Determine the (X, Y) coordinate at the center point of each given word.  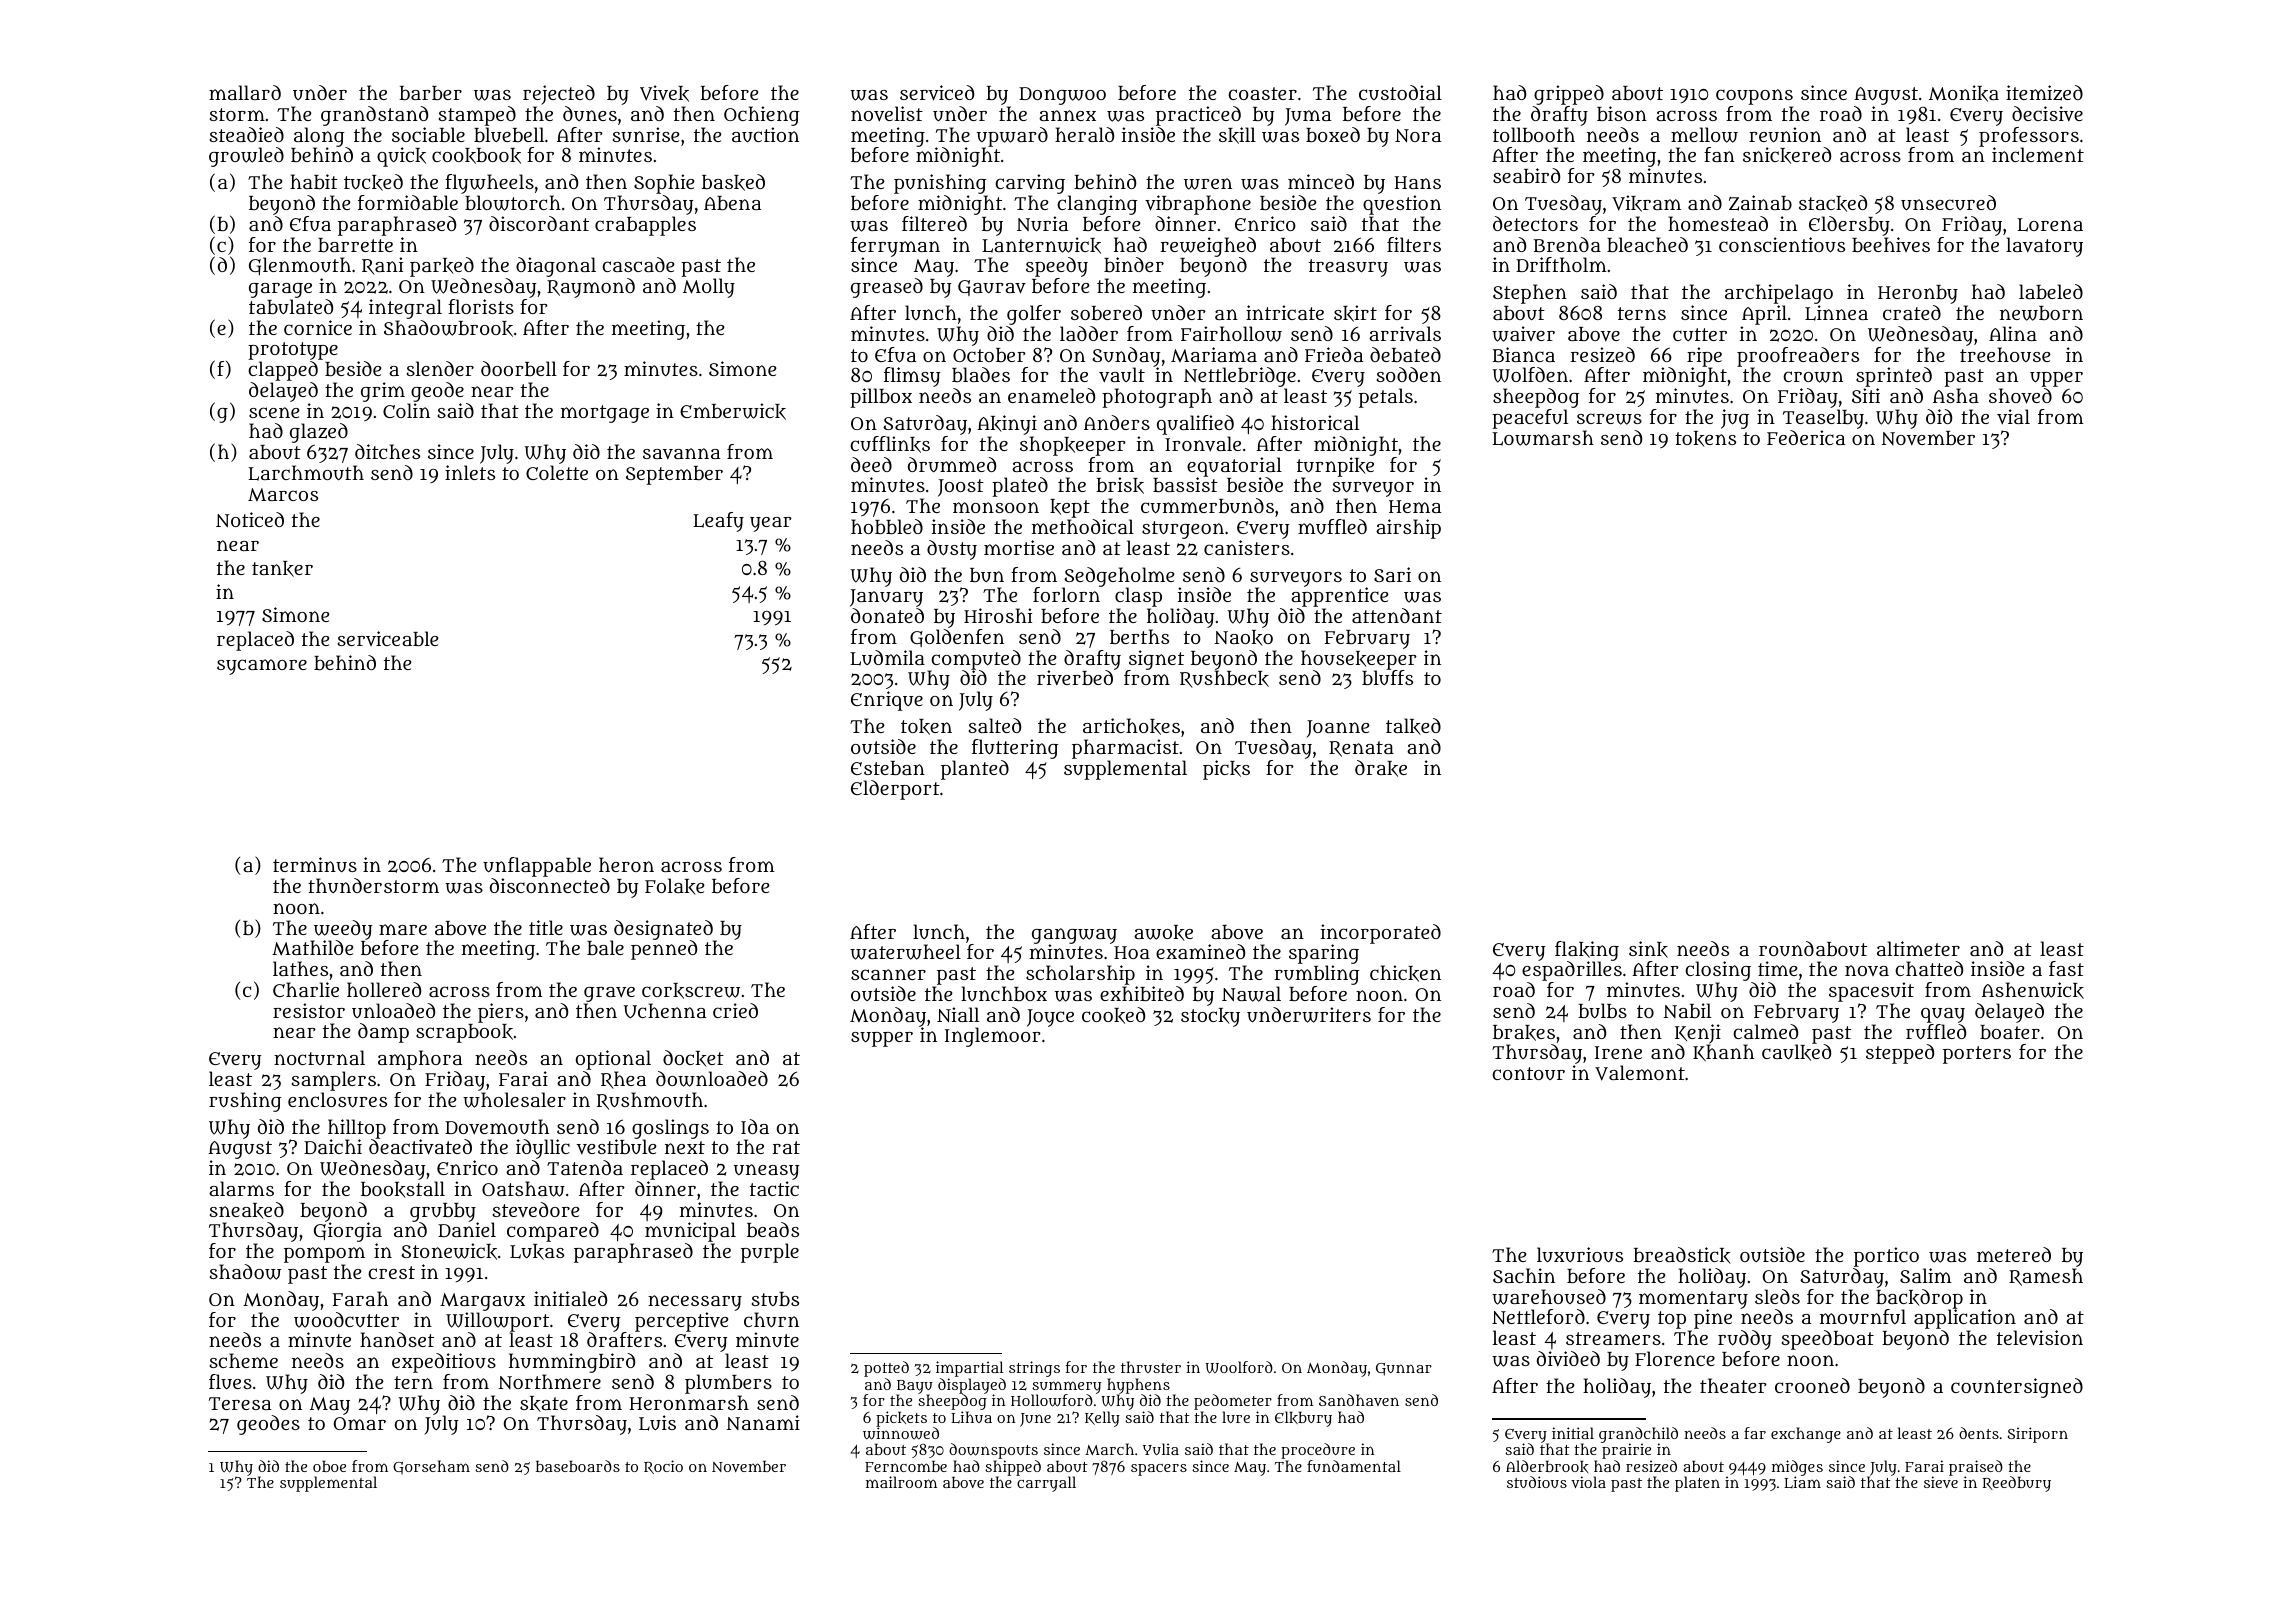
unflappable (537, 867)
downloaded (712, 1079)
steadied (247, 134)
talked (1413, 726)
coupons (1754, 97)
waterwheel (905, 952)
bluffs (1387, 677)
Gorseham (431, 1467)
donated (887, 615)
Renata (1361, 749)
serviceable (388, 638)
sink (1648, 949)
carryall (1046, 1484)
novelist (887, 113)
